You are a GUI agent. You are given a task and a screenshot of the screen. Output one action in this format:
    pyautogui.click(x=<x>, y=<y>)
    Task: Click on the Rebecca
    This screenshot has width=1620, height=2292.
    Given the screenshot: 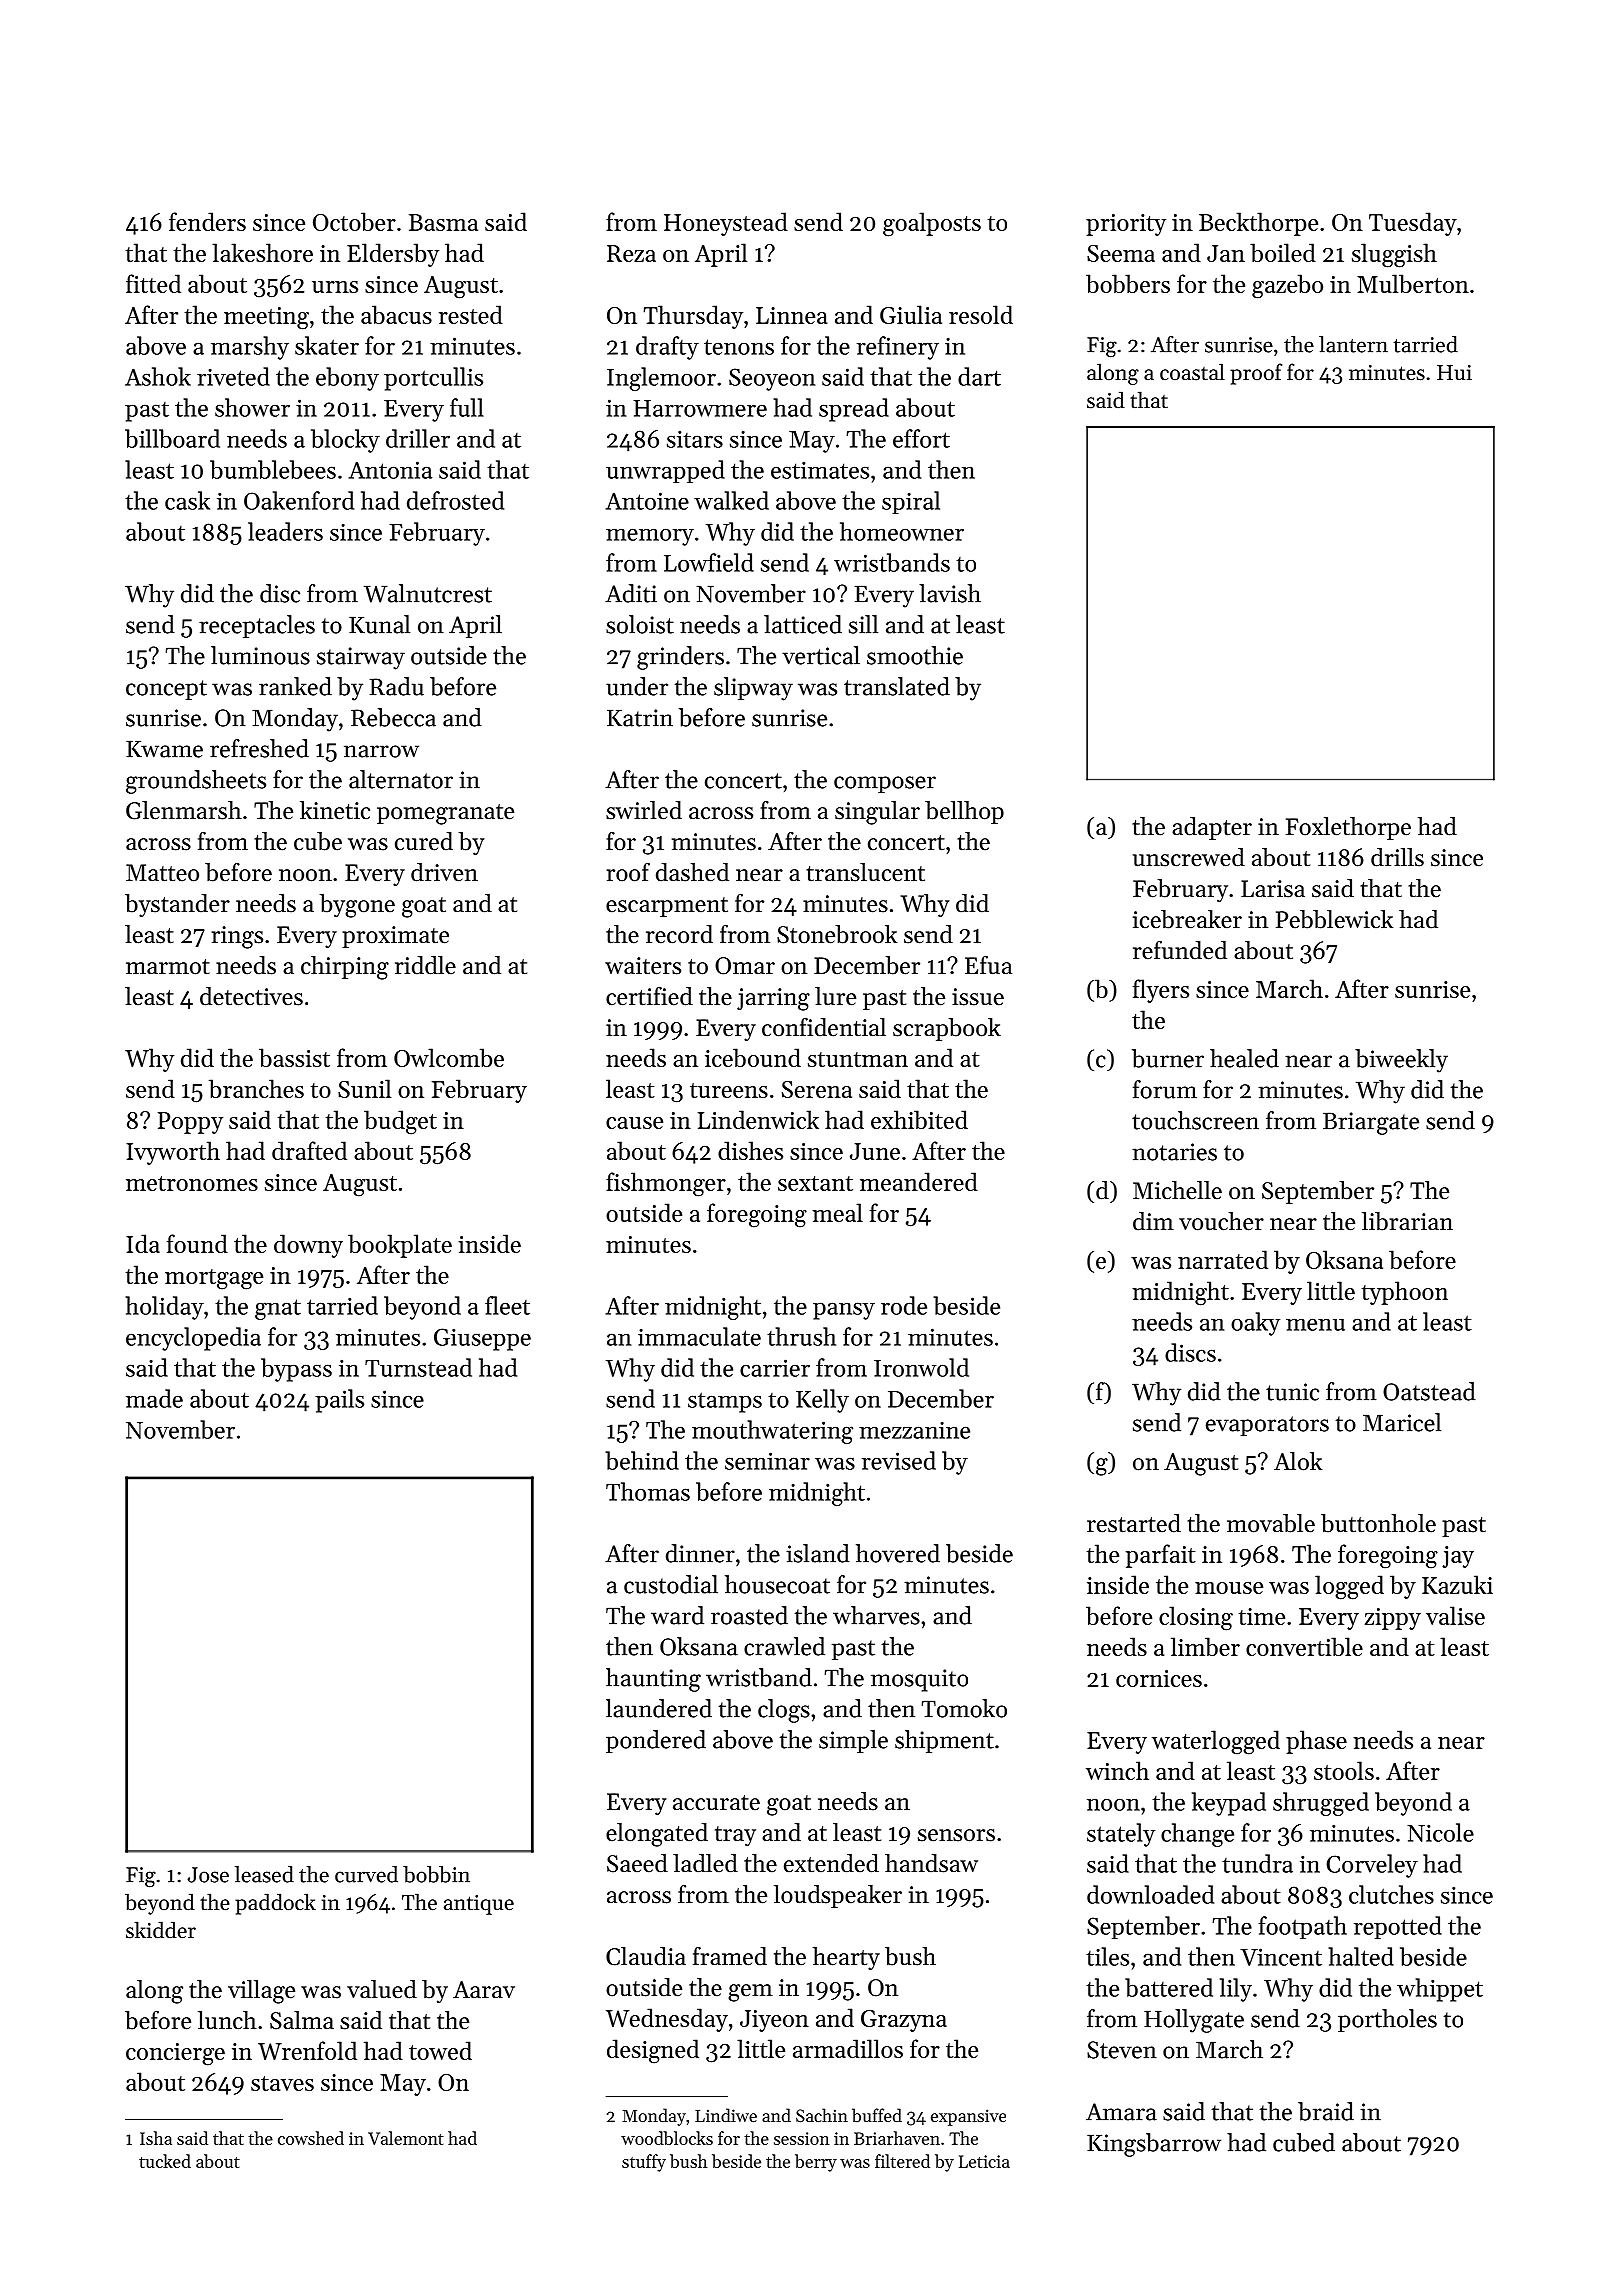 What is the action you would take?
    pyautogui.click(x=393, y=717)
